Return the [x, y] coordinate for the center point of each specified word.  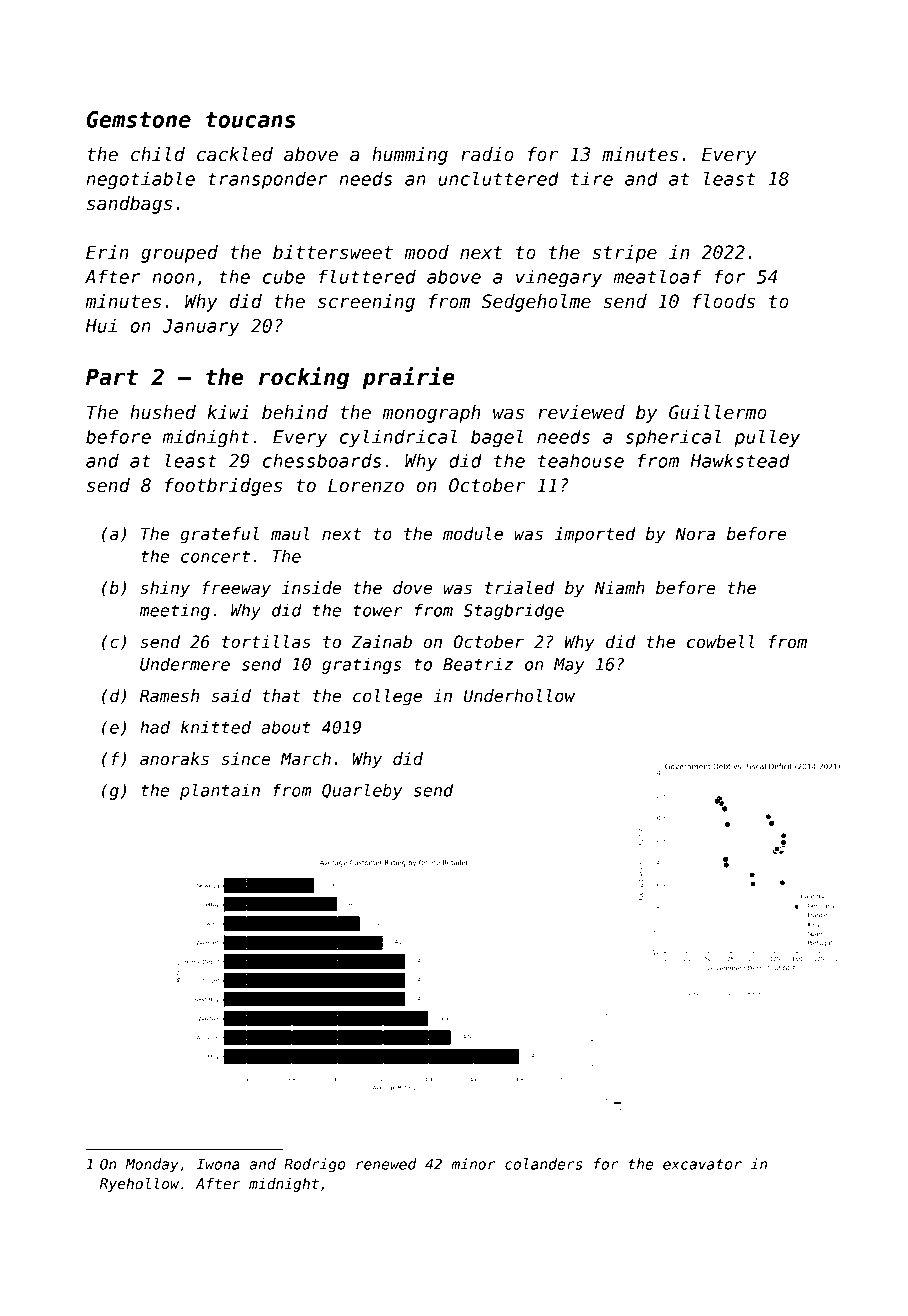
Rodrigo [314, 1165]
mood [426, 252]
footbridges [223, 487]
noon [173, 278]
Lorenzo [366, 485]
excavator [702, 1164]
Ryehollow [139, 1185]
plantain [220, 791]
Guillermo [718, 412]
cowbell [721, 642]
